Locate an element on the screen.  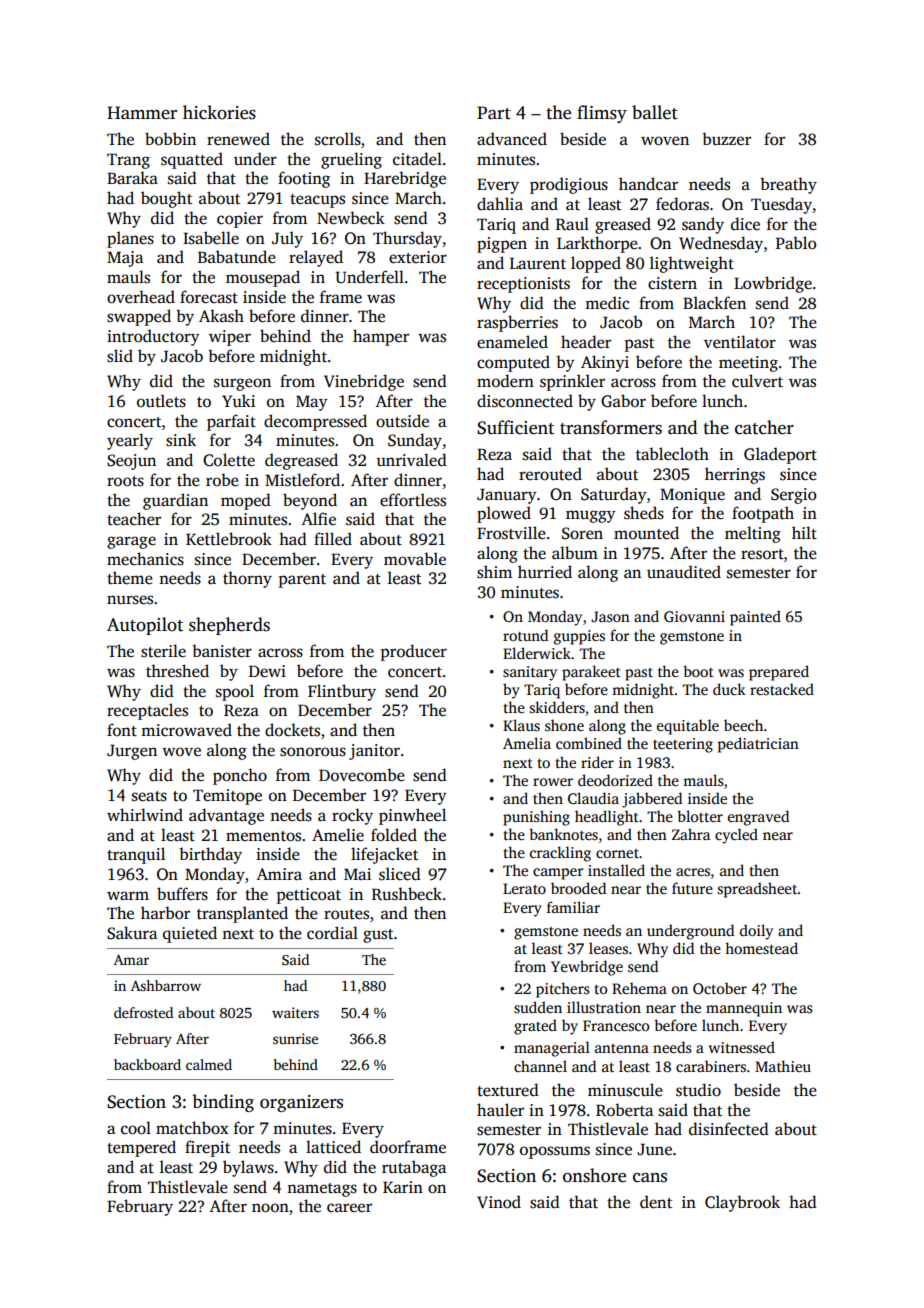
Part is located at coordinates (494, 112).
